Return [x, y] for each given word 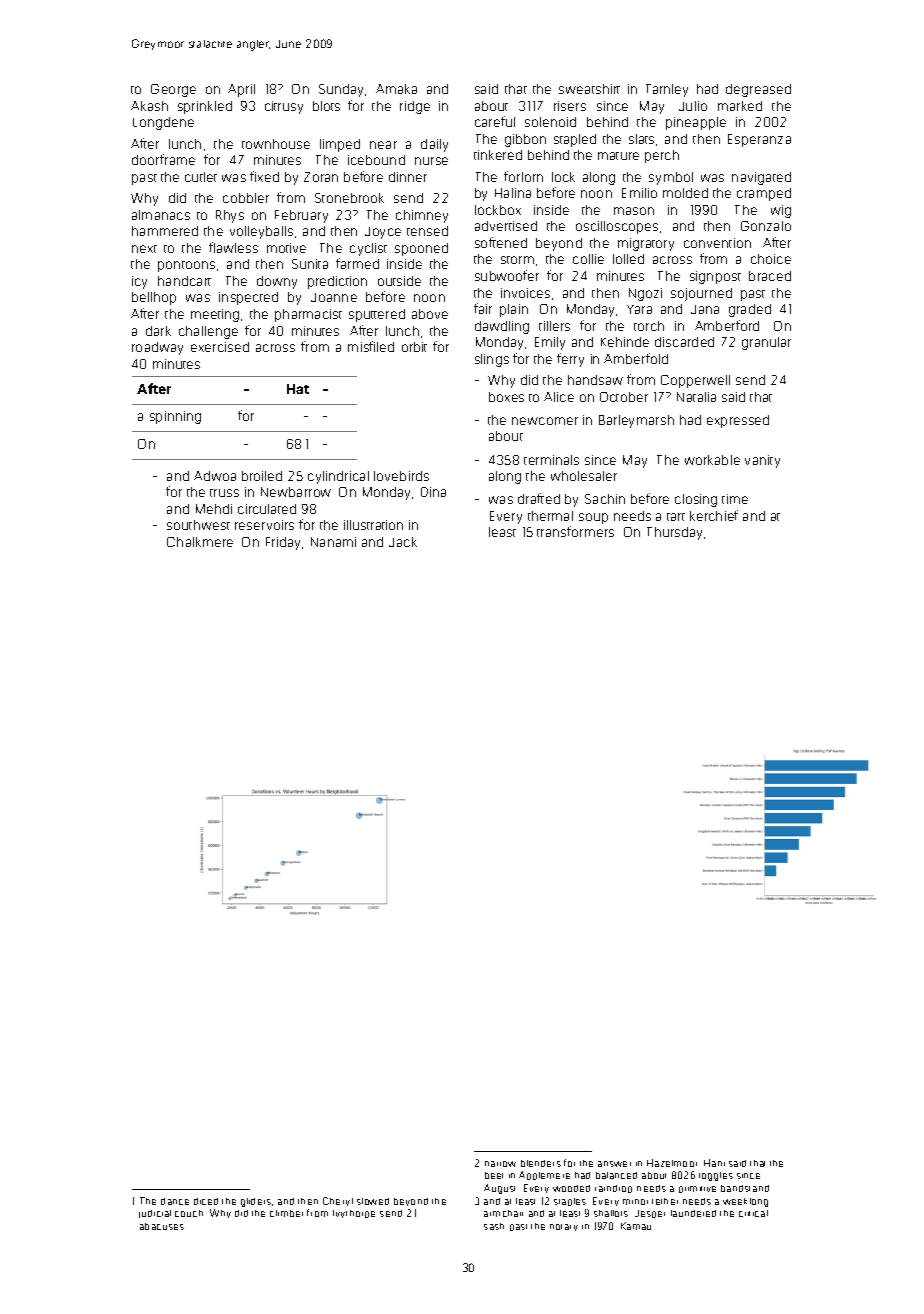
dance [175, 1201]
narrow [500, 1164]
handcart [184, 281]
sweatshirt [589, 89]
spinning [175, 417]
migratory [646, 244]
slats [641, 139]
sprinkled [205, 107]
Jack [403, 542]
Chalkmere [200, 542]
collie [588, 259]
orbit [414, 347]
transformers [575, 531]
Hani [714, 1163]
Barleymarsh [636, 421]
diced [206, 1201]
